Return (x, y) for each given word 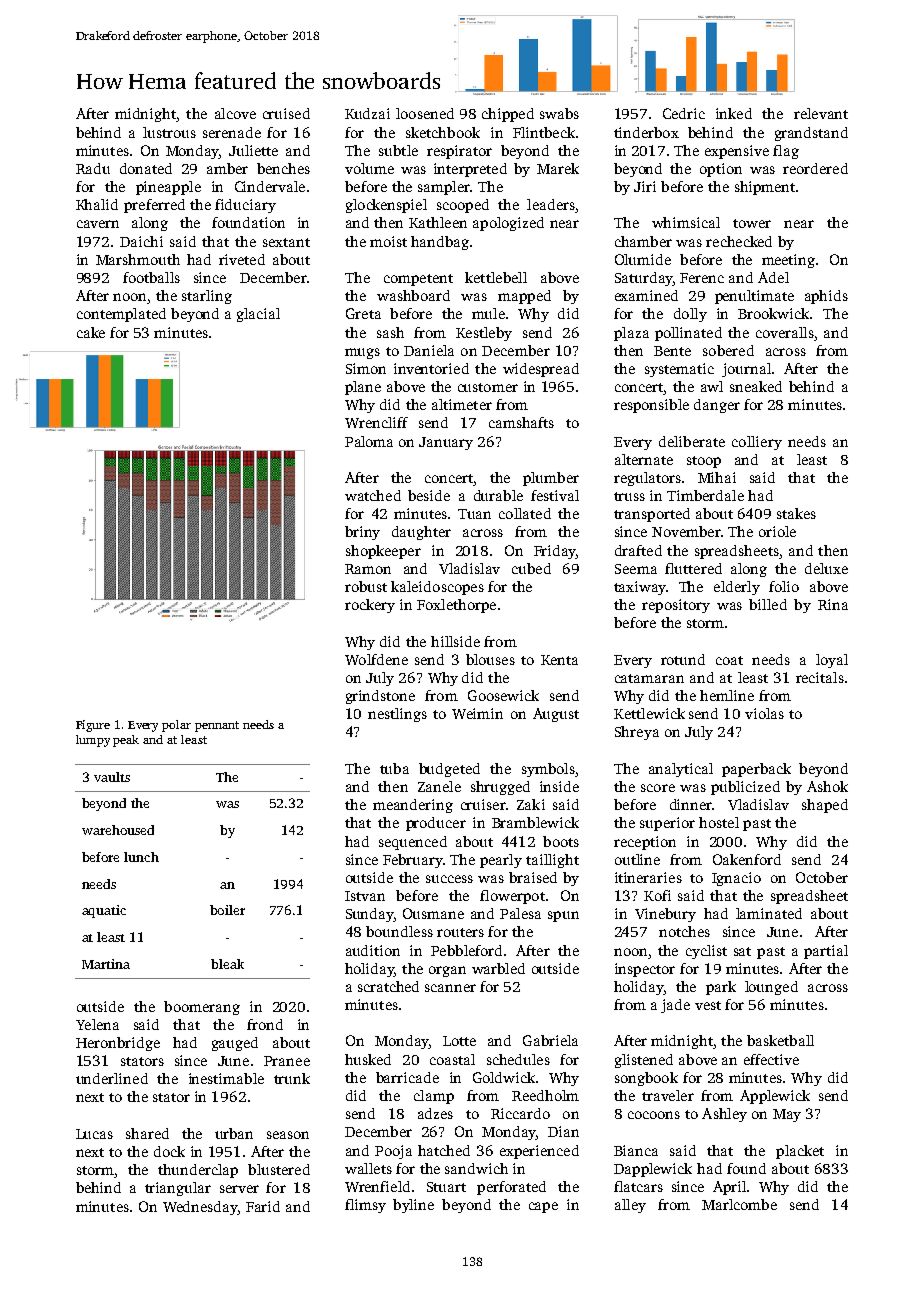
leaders (551, 204)
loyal (832, 661)
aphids (826, 297)
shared (147, 1133)
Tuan (474, 514)
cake (91, 332)
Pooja (393, 1152)
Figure (93, 726)
